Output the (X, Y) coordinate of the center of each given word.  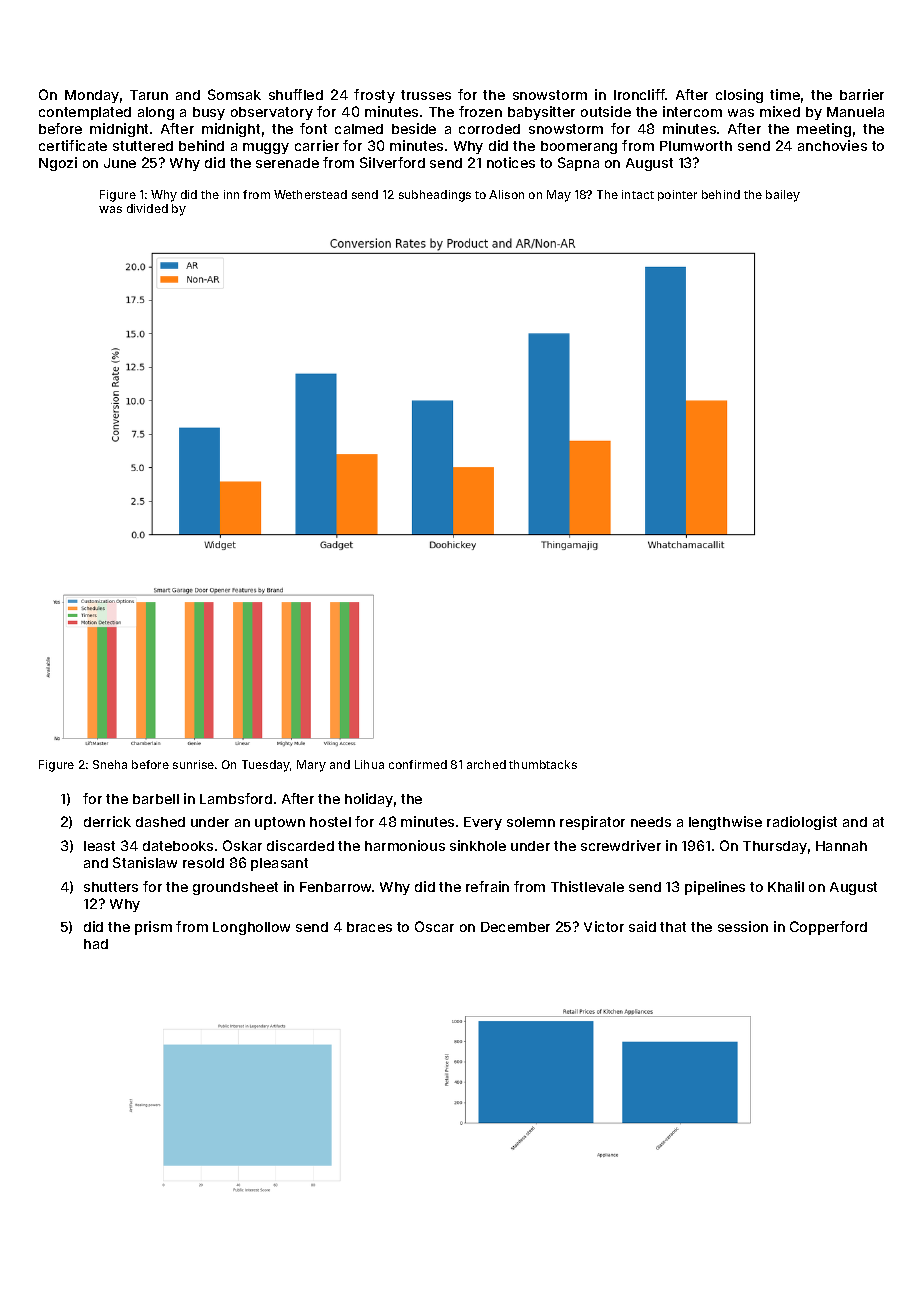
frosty (374, 96)
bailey (783, 196)
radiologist (802, 823)
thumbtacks (543, 764)
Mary (311, 766)
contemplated (85, 113)
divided (147, 208)
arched (486, 764)
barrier (862, 94)
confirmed (418, 764)
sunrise (193, 764)
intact (638, 194)
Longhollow (251, 928)
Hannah (841, 846)
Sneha (110, 764)
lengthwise (725, 823)
